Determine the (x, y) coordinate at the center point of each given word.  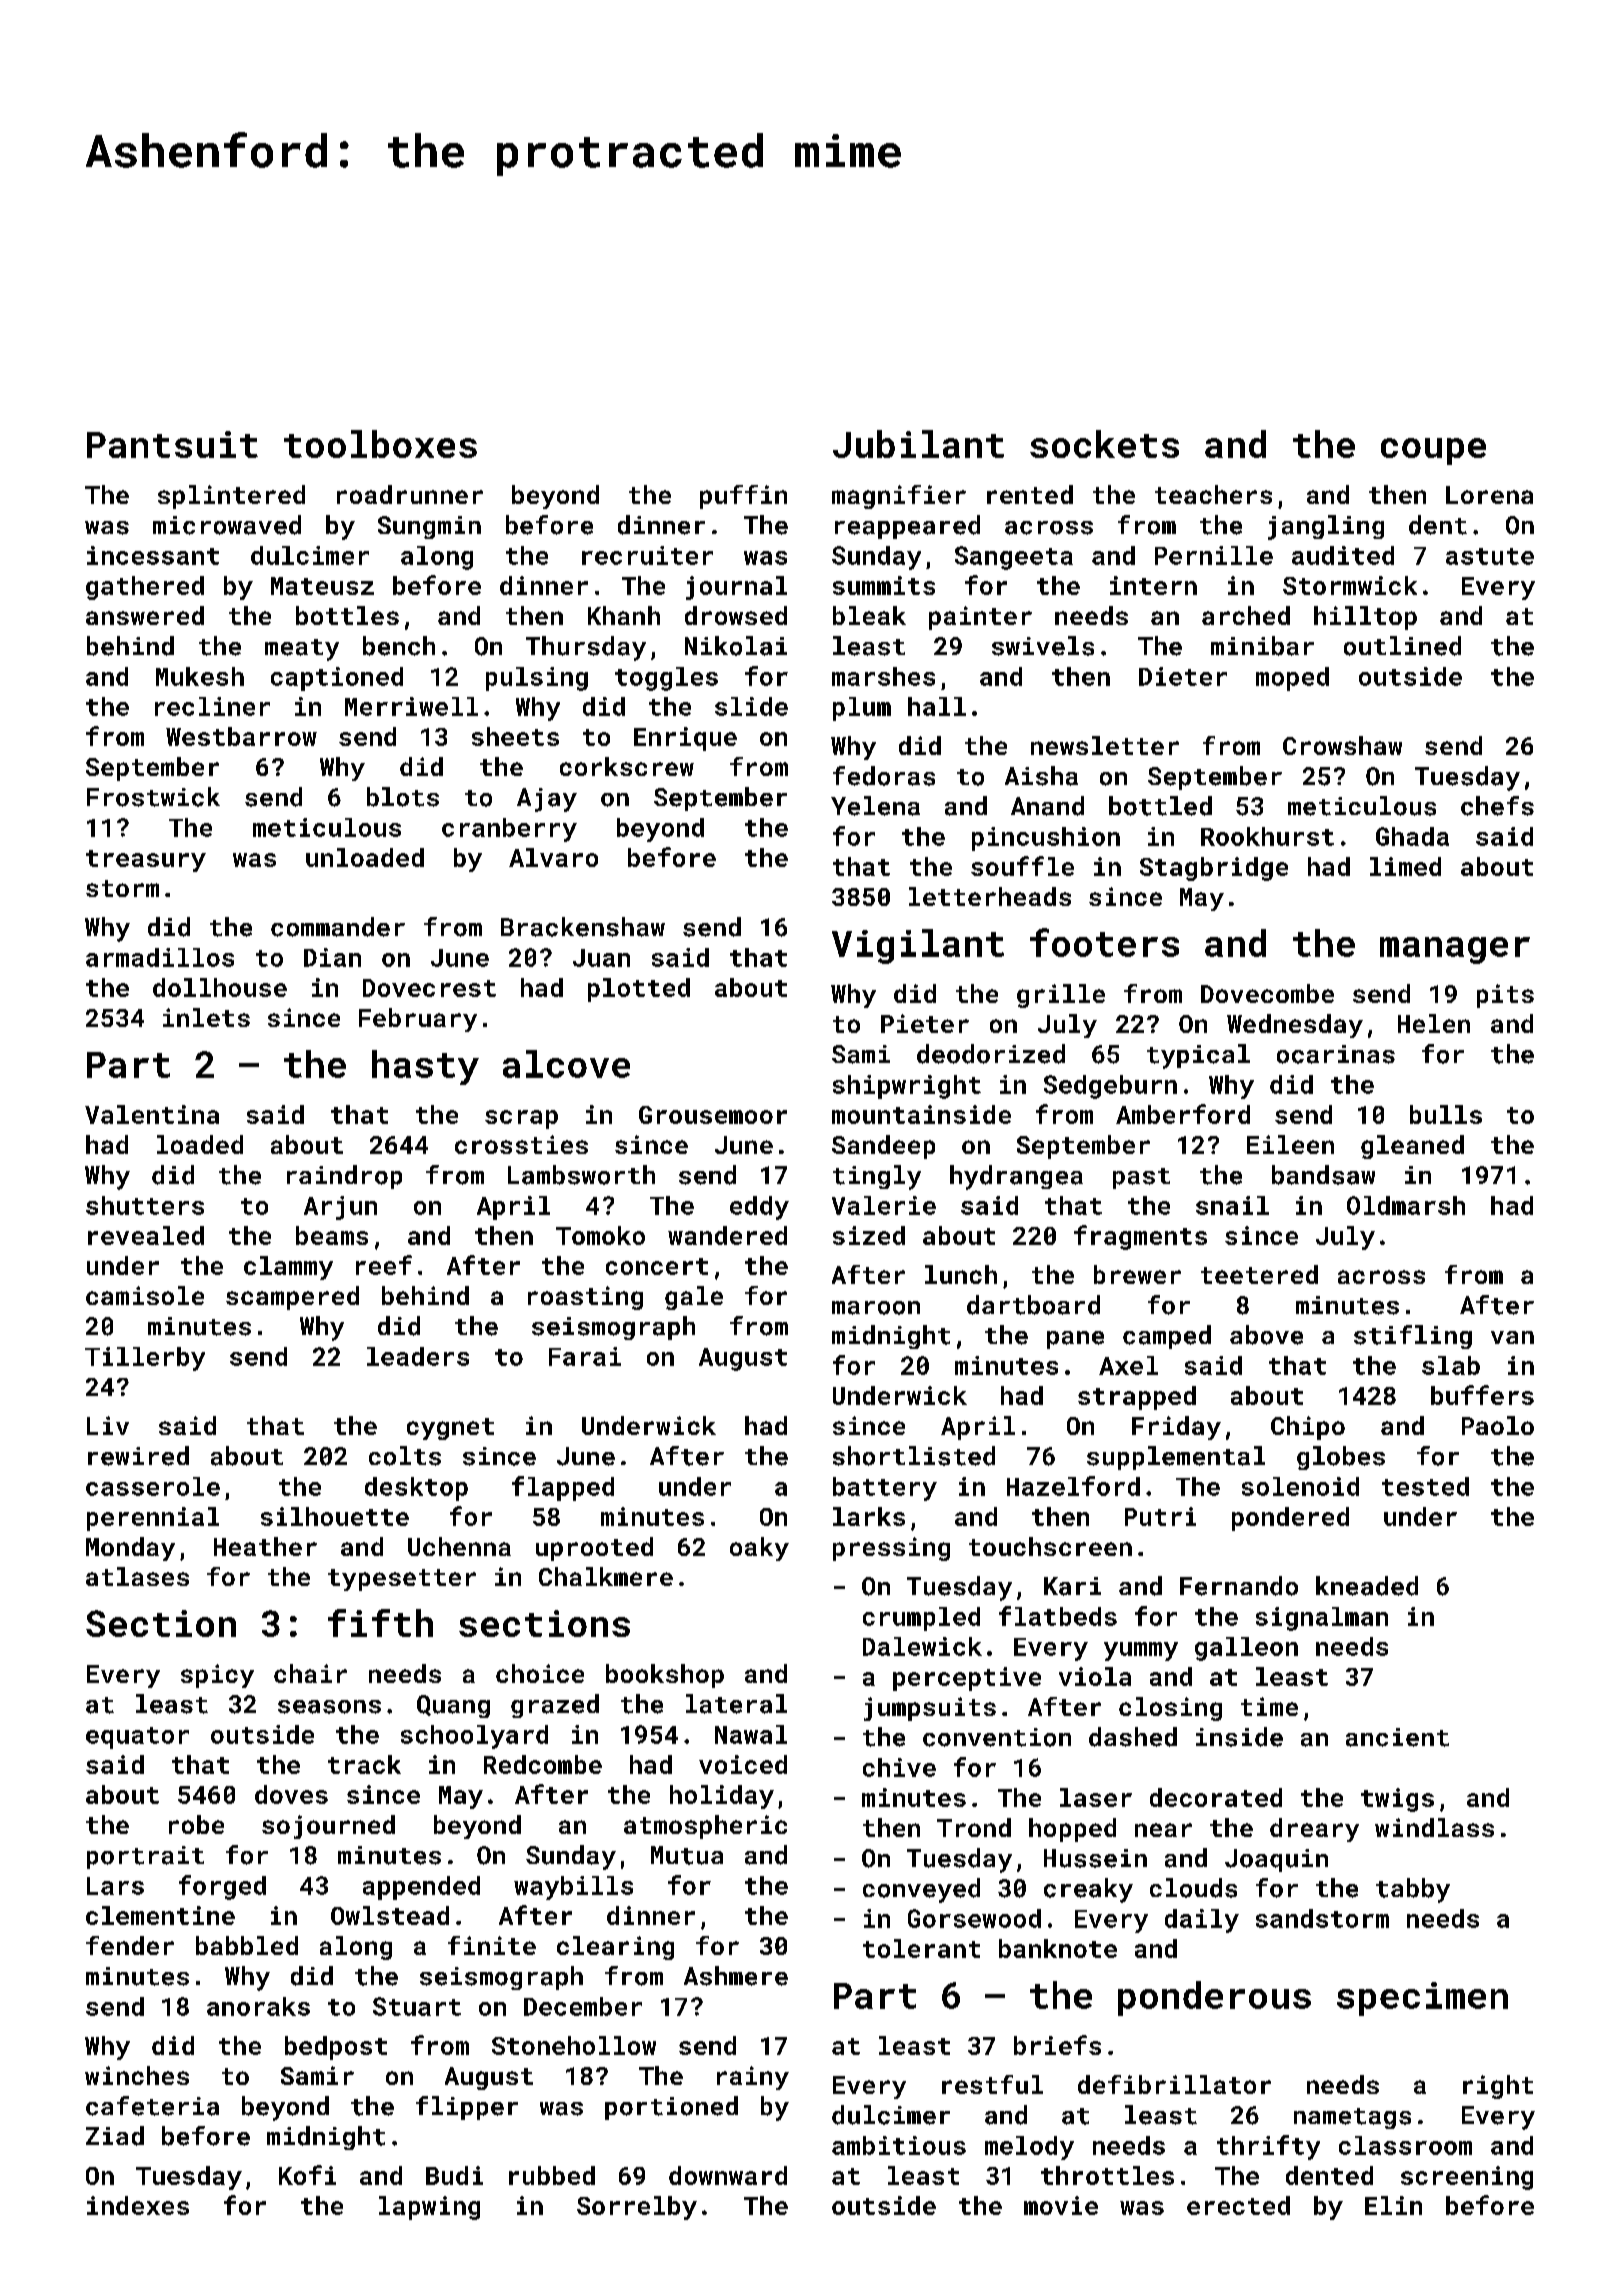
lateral (736, 1704)
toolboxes (380, 444)
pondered (1290, 1519)
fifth (380, 1623)
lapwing (429, 2208)
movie (1061, 2205)
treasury (146, 861)
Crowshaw (1342, 745)
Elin (1393, 2205)
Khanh (624, 615)
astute (1490, 556)
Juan (601, 958)
